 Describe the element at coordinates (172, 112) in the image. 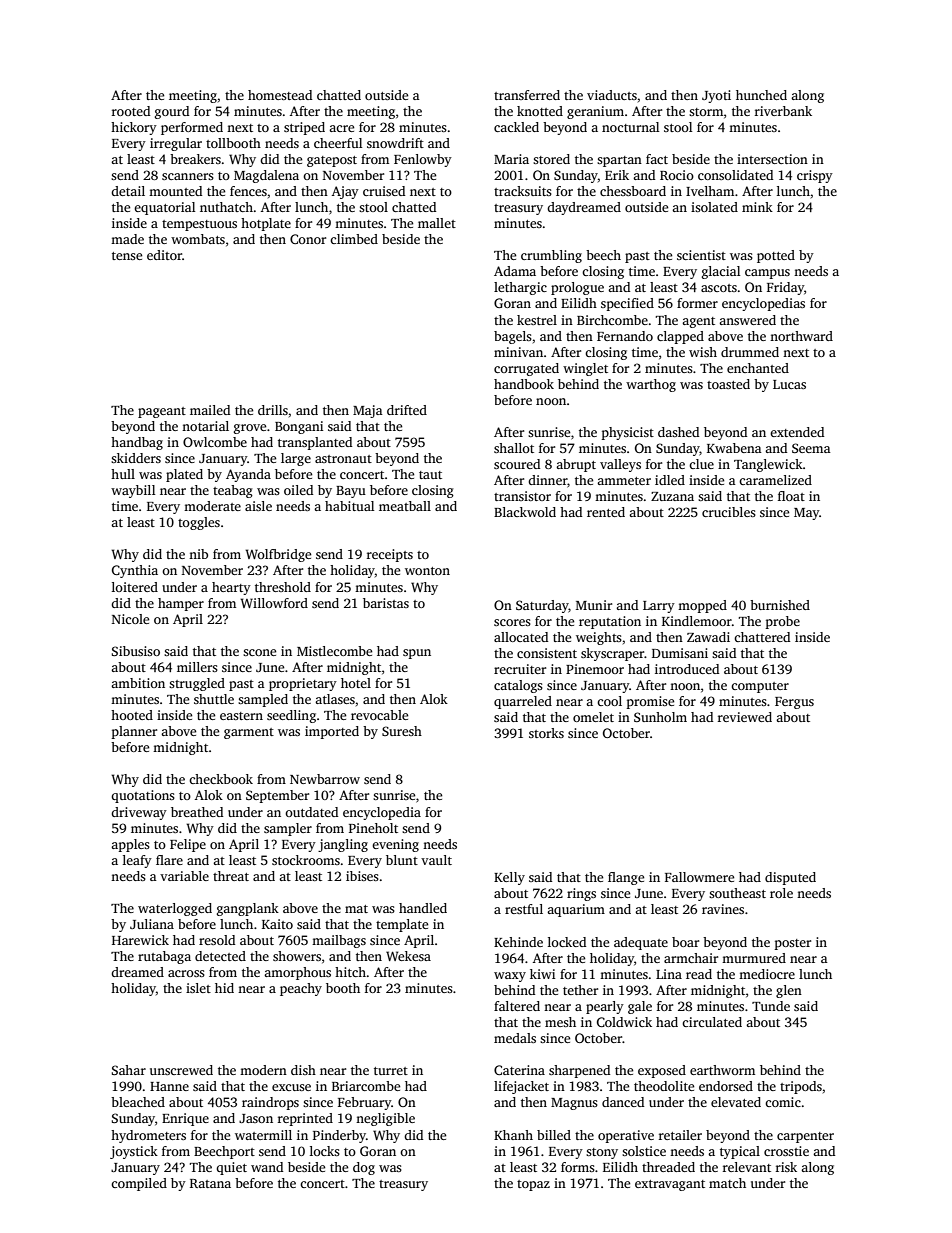

I see `gourd` at that location.
